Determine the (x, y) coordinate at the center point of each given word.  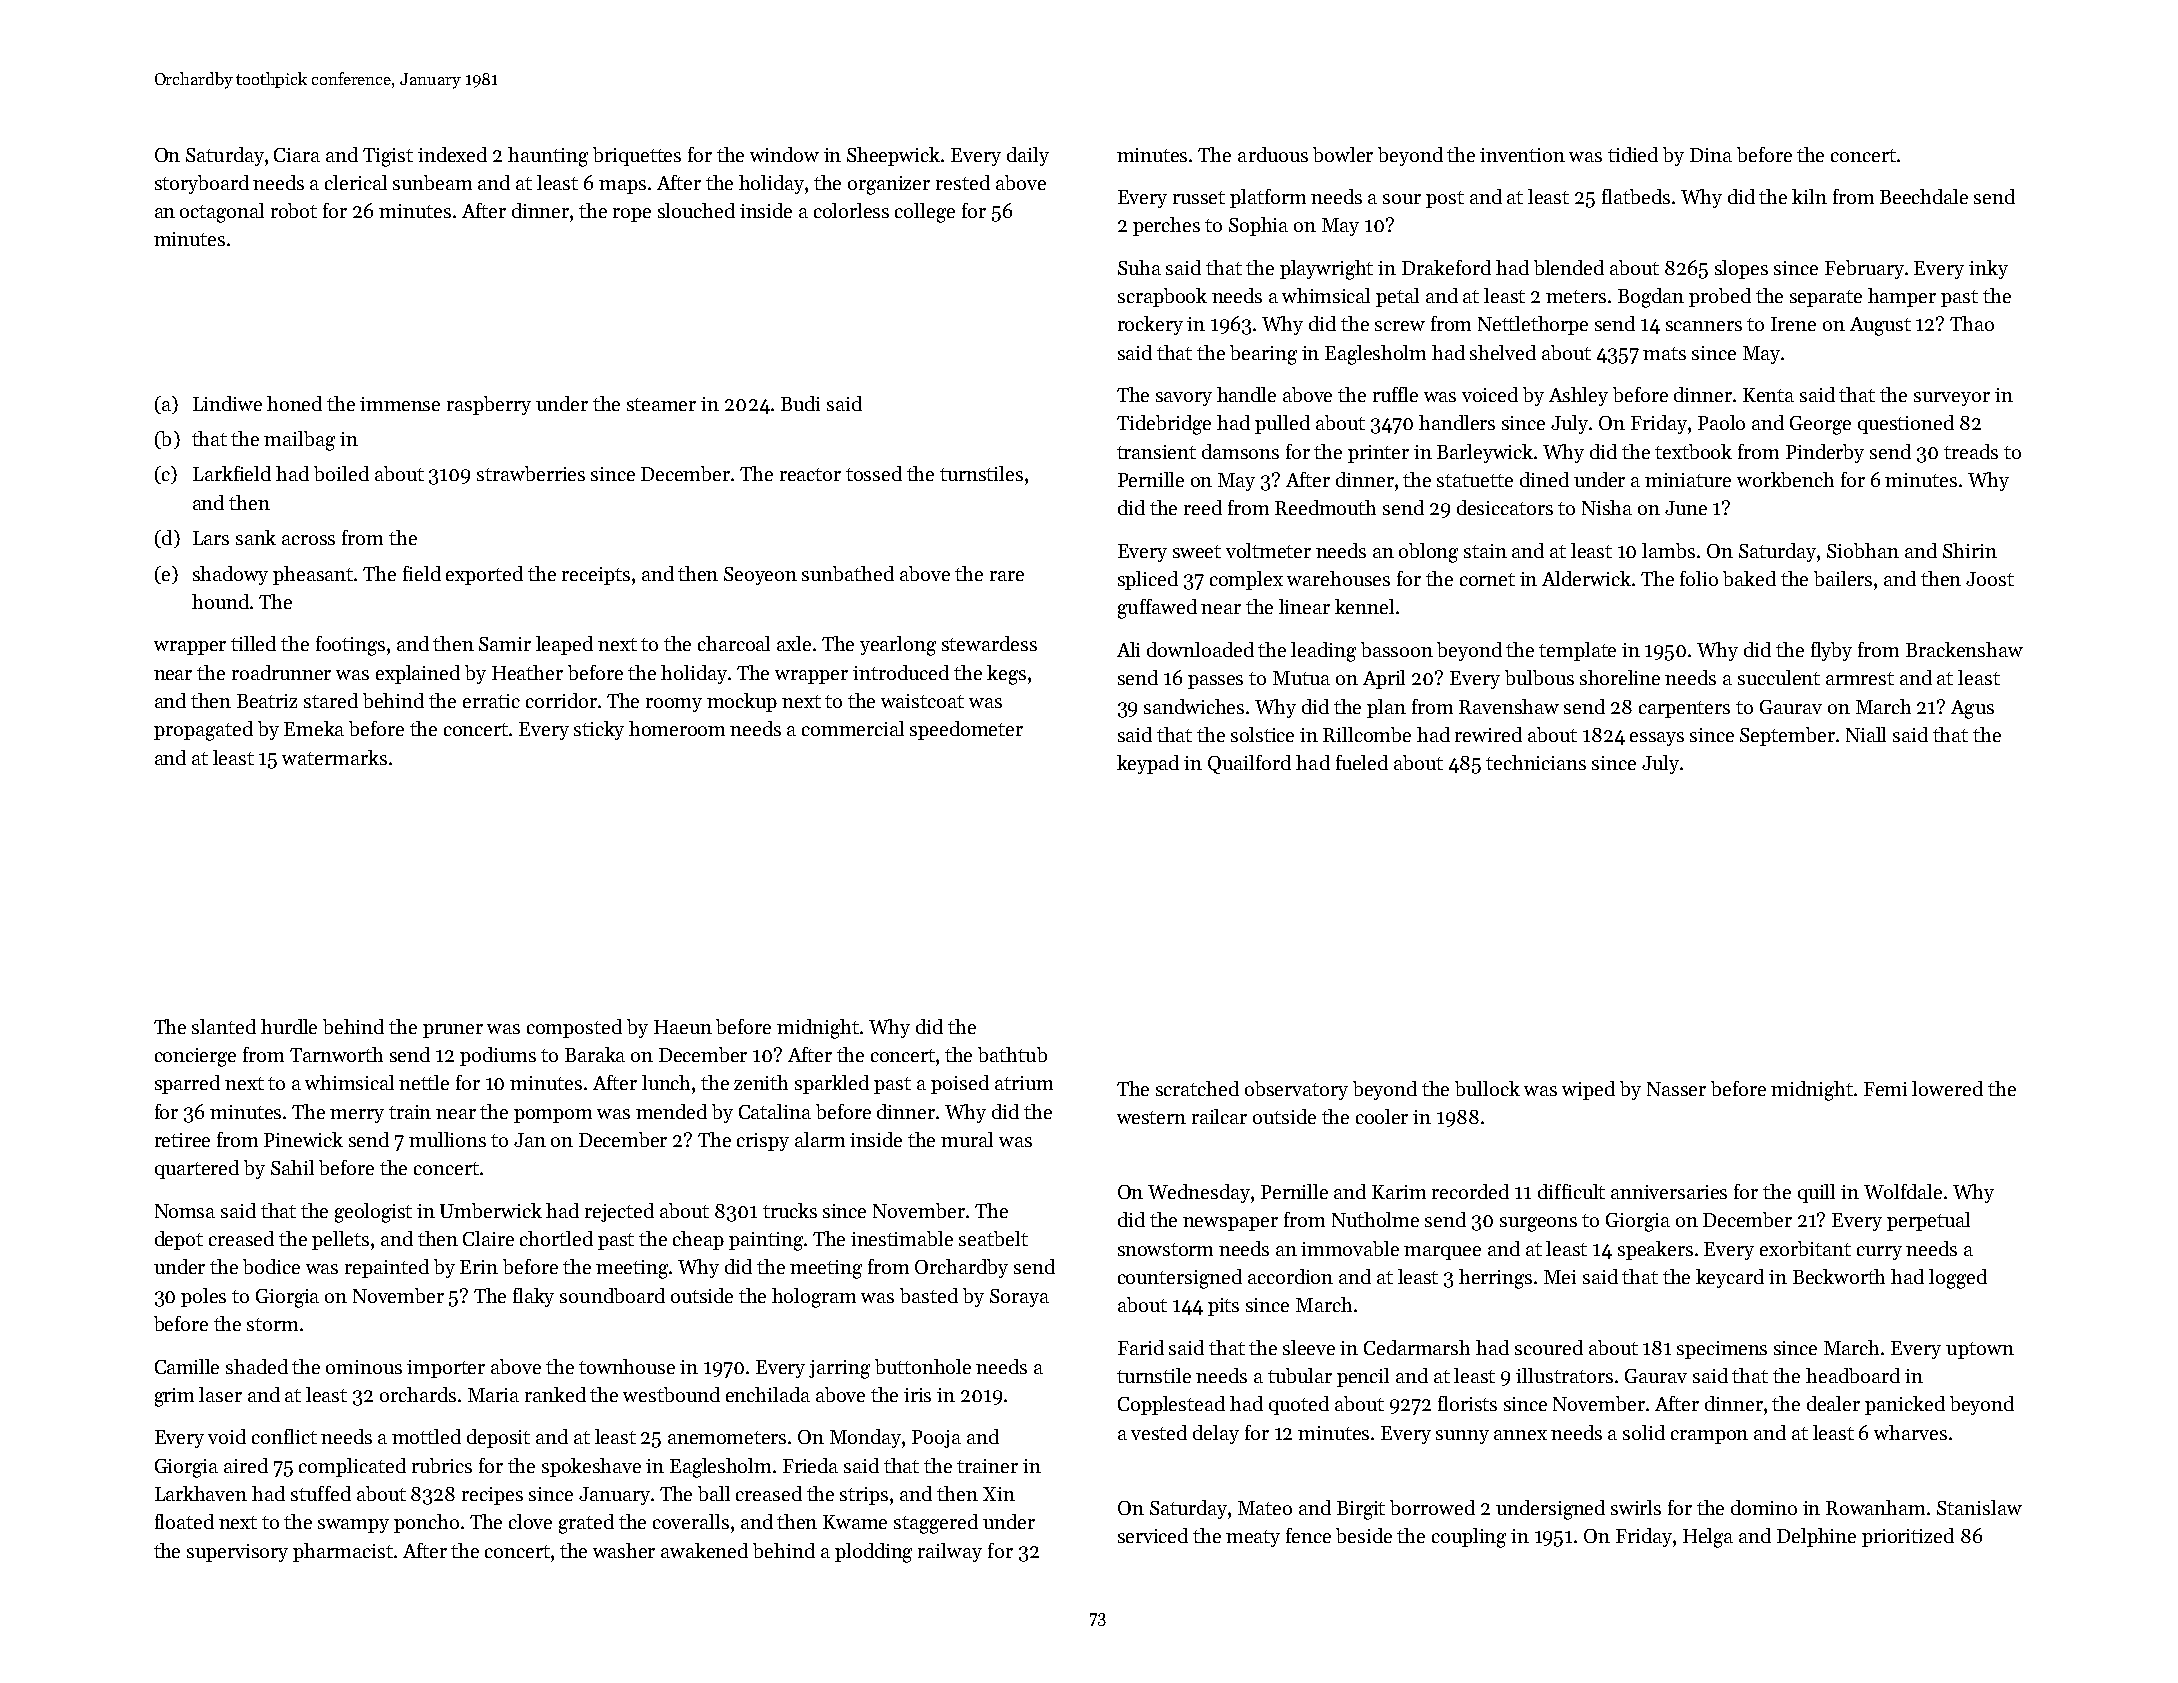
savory (1184, 399)
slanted (224, 1026)
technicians (1536, 762)
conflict (284, 1436)
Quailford (1249, 764)
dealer (1833, 1403)
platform (1268, 198)
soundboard (612, 1295)
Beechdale (1924, 196)
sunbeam (432, 182)
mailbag (299, 441)
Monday (865, 1438)
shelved (1503, 352)
